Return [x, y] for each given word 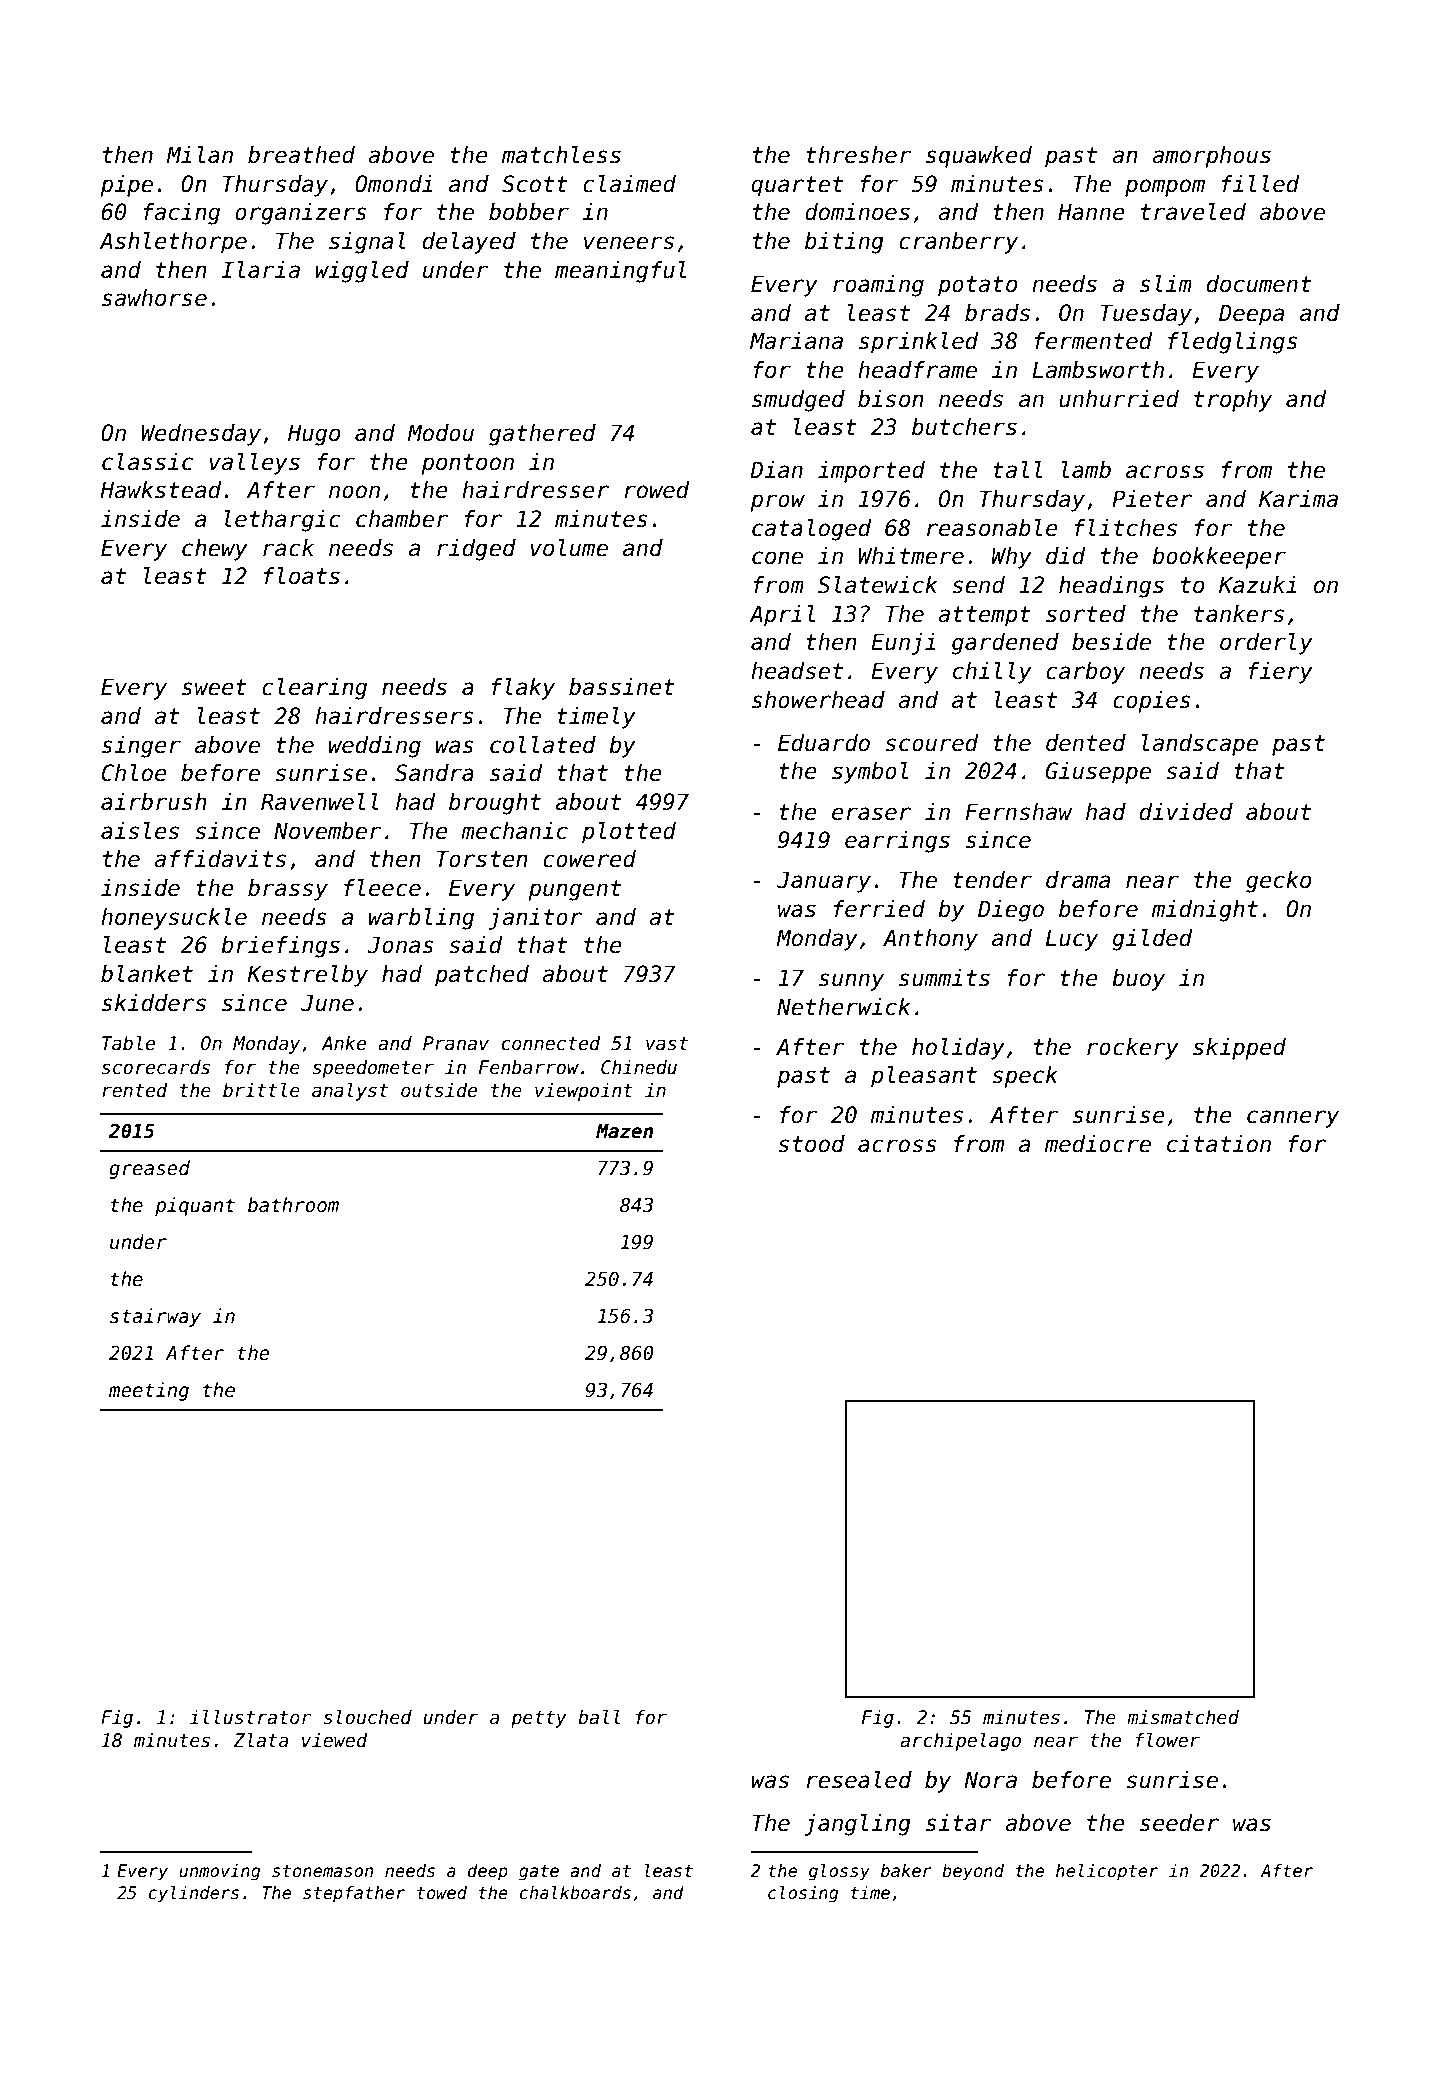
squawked [979, 157]
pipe [127, 186]
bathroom [293, 1205]
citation [1219, 1144]
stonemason [322, 1871]
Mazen [624, 1131]
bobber [529, 212]
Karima [1298, 499]
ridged [476, 550]
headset [797, 671]
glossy [839, 1872]
